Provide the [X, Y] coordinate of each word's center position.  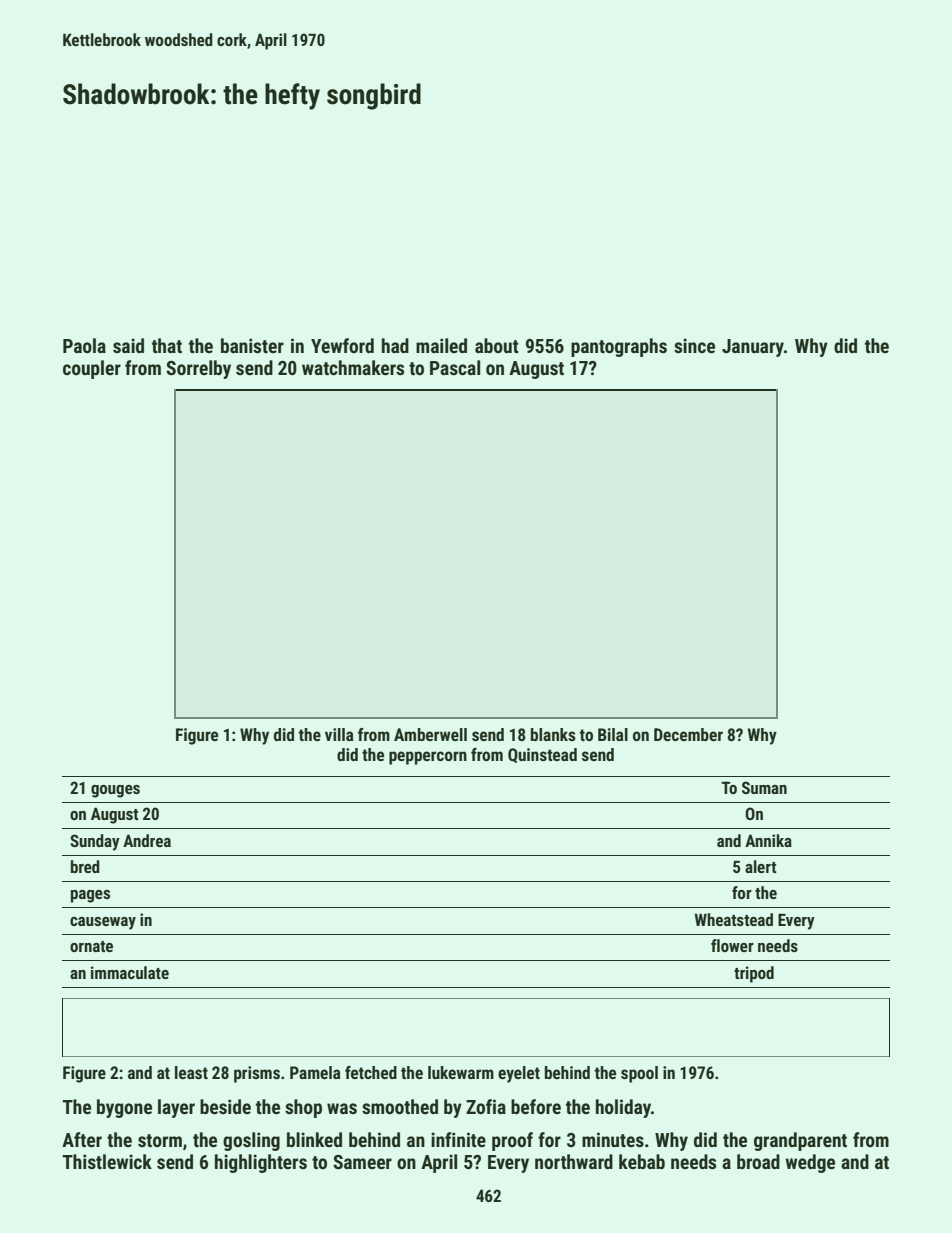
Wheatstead [733, 919]
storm [160, 1140]
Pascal [455, 367]
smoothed [400, 1106]
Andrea [147, 840]
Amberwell [430, 734]
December [688, 734]
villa [339, 734]
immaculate [130, 972]
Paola [84, 345]
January [753, 348]
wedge [810, 1163]
